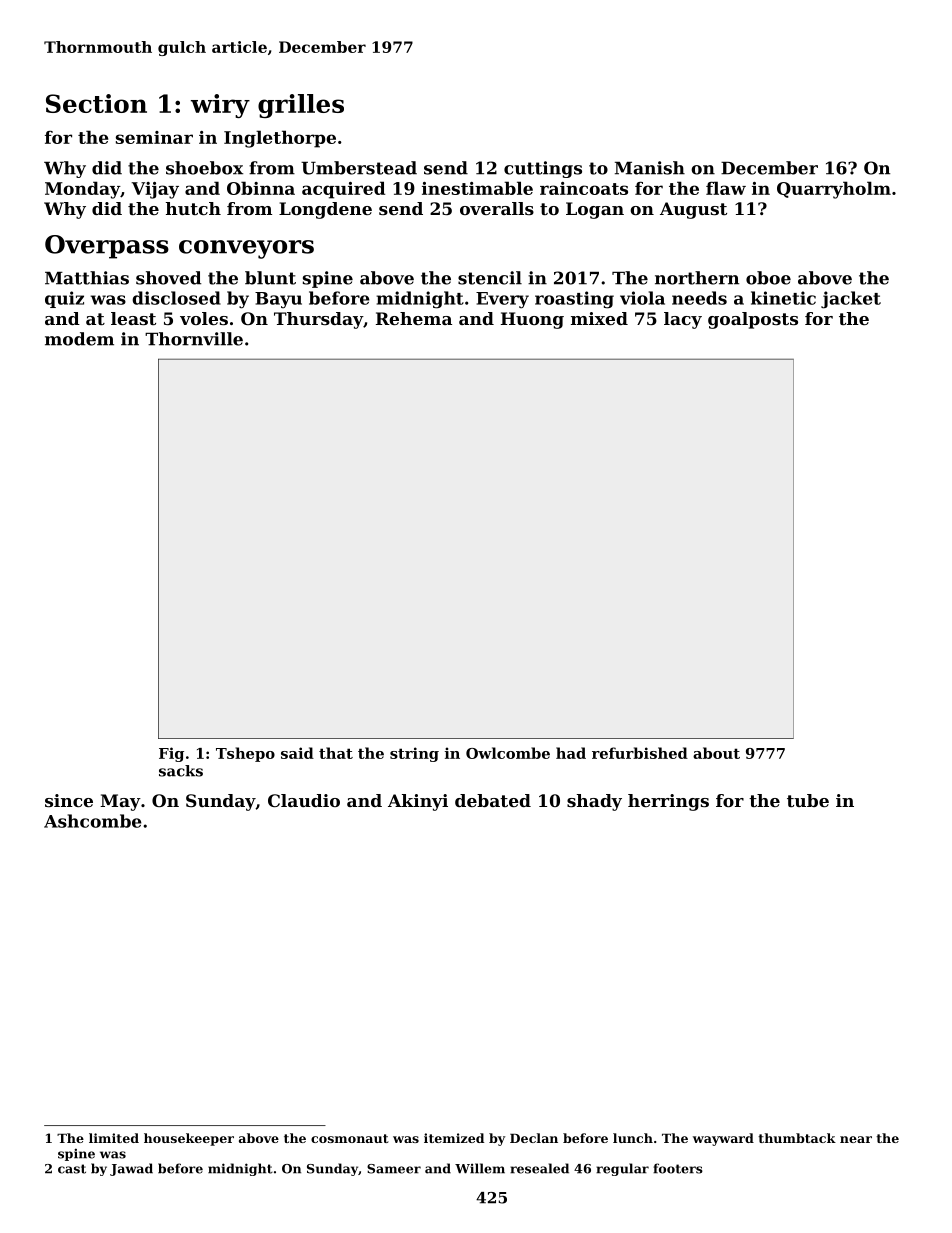 The height and width of the screenshot is (1233, 952). I want to click on said, so click(297, 753).
